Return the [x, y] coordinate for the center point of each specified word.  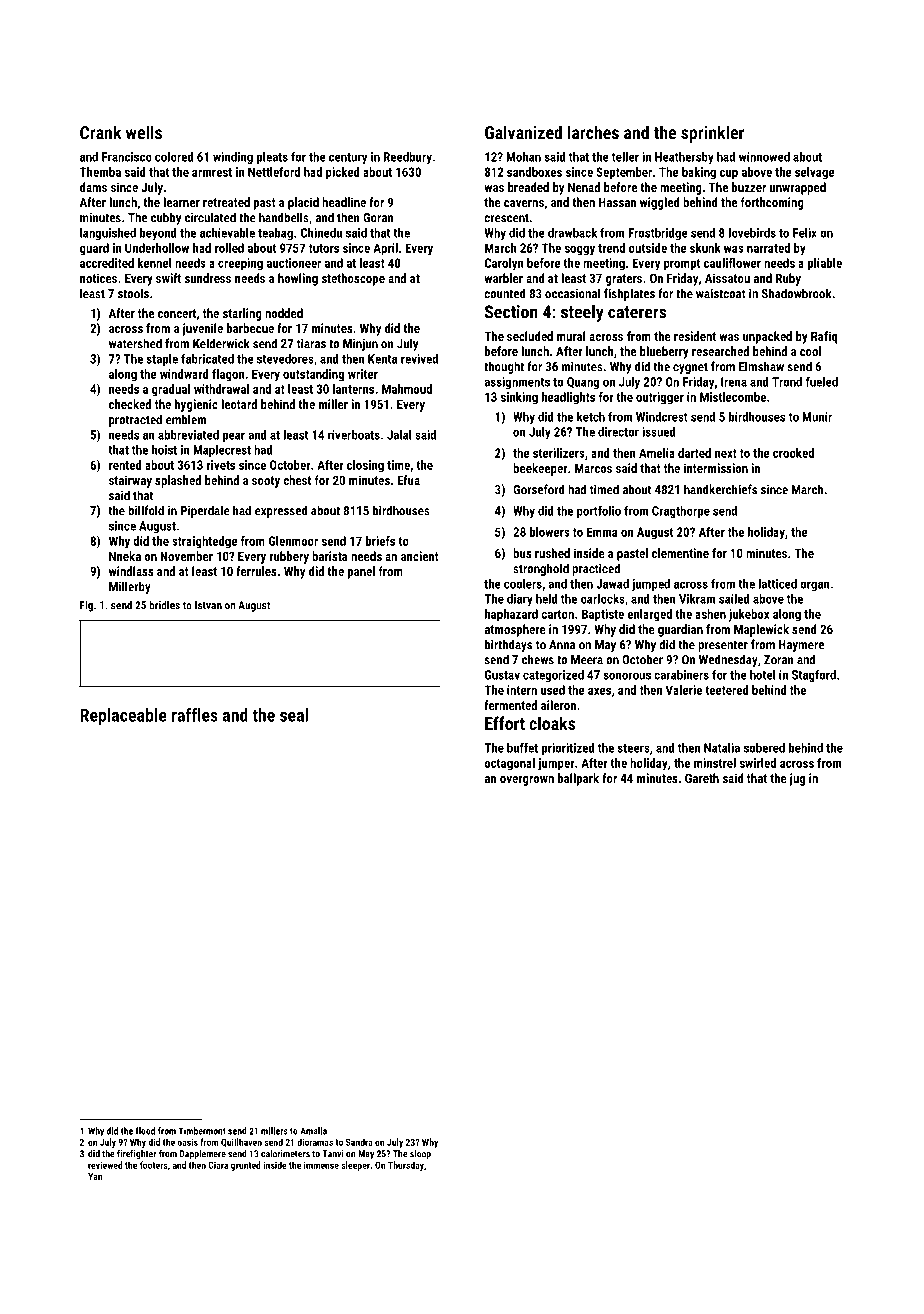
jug [797, 779]
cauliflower [732, 263]
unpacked [767, 337]
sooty [266, 482]
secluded [530, 336]
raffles [195, 715]
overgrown [527, 781]
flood [145, 1131]
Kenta [382, 359]
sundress [207, 278]
